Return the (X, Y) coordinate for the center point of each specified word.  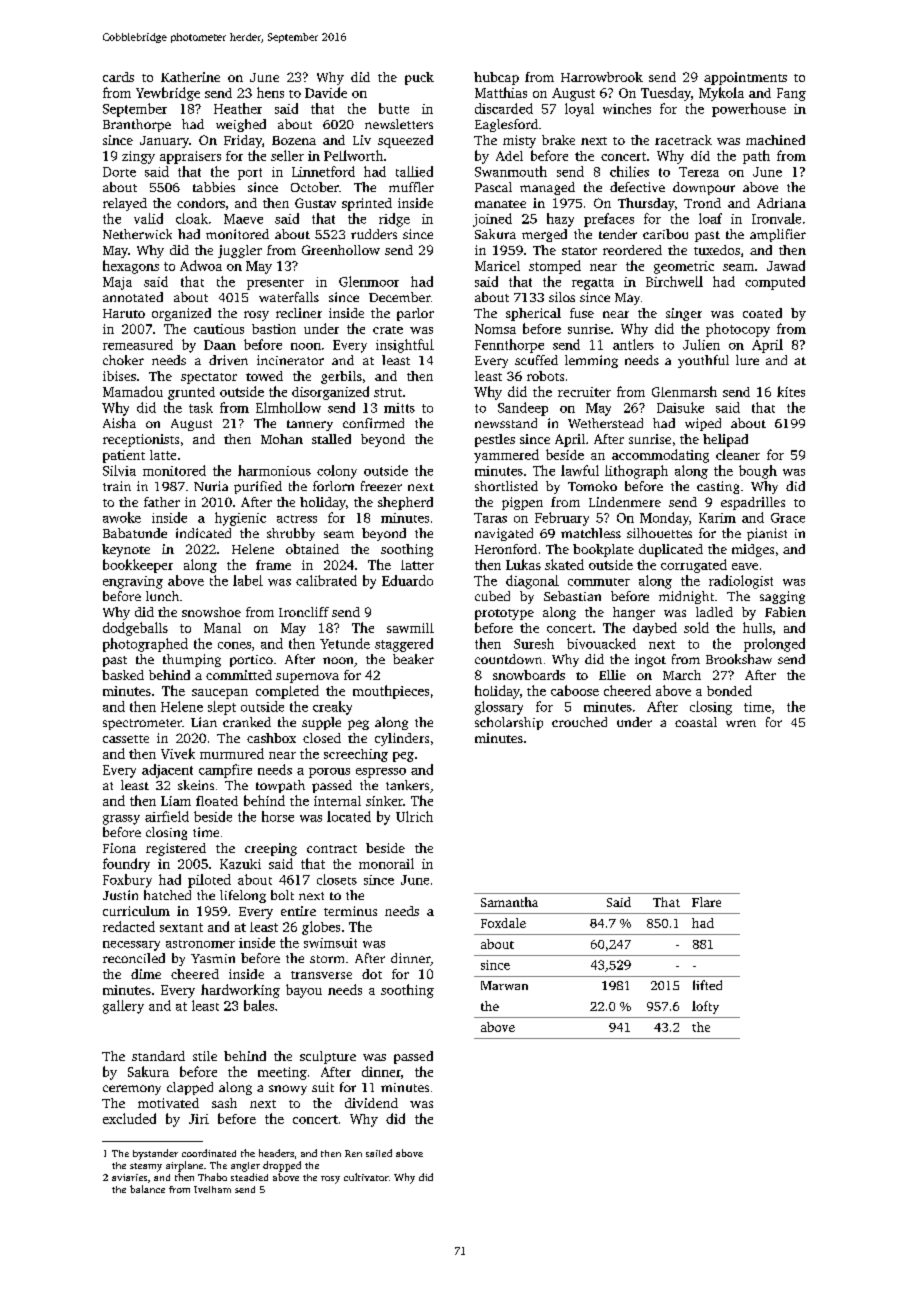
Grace (788, 518)
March (682, 675)
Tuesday (666, 94)
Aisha (119, 423)
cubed (492, 596)
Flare (706, 902)
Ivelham (212, 1189)
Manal (222, 628)
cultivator (366, 1177)
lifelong (243, 896)
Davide (326, 92)
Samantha (509, 902)
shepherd (405, 503)
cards (118, 77)
